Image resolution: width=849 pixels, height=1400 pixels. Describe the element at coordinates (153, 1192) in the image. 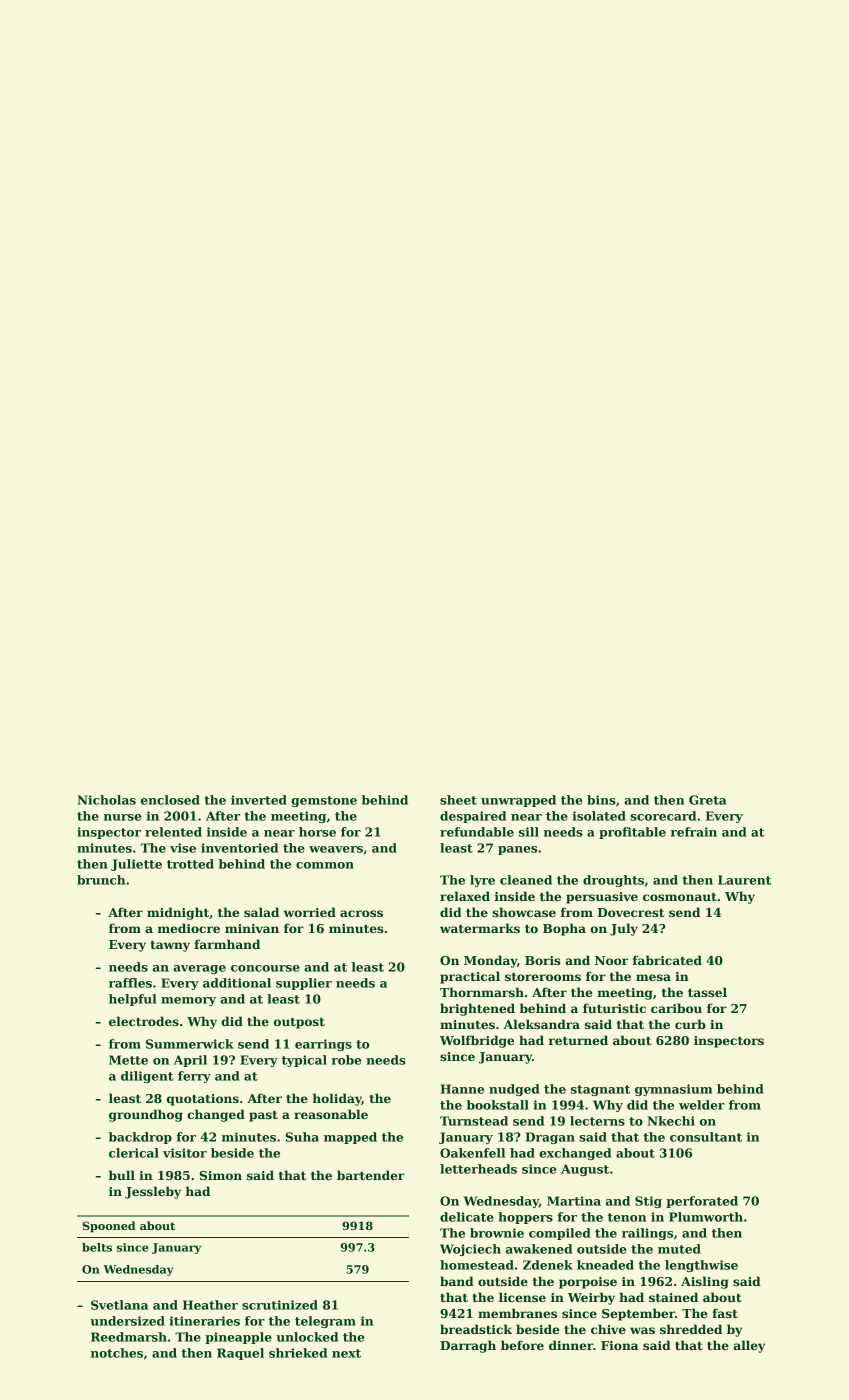

I see `Jessleby` at that location.
